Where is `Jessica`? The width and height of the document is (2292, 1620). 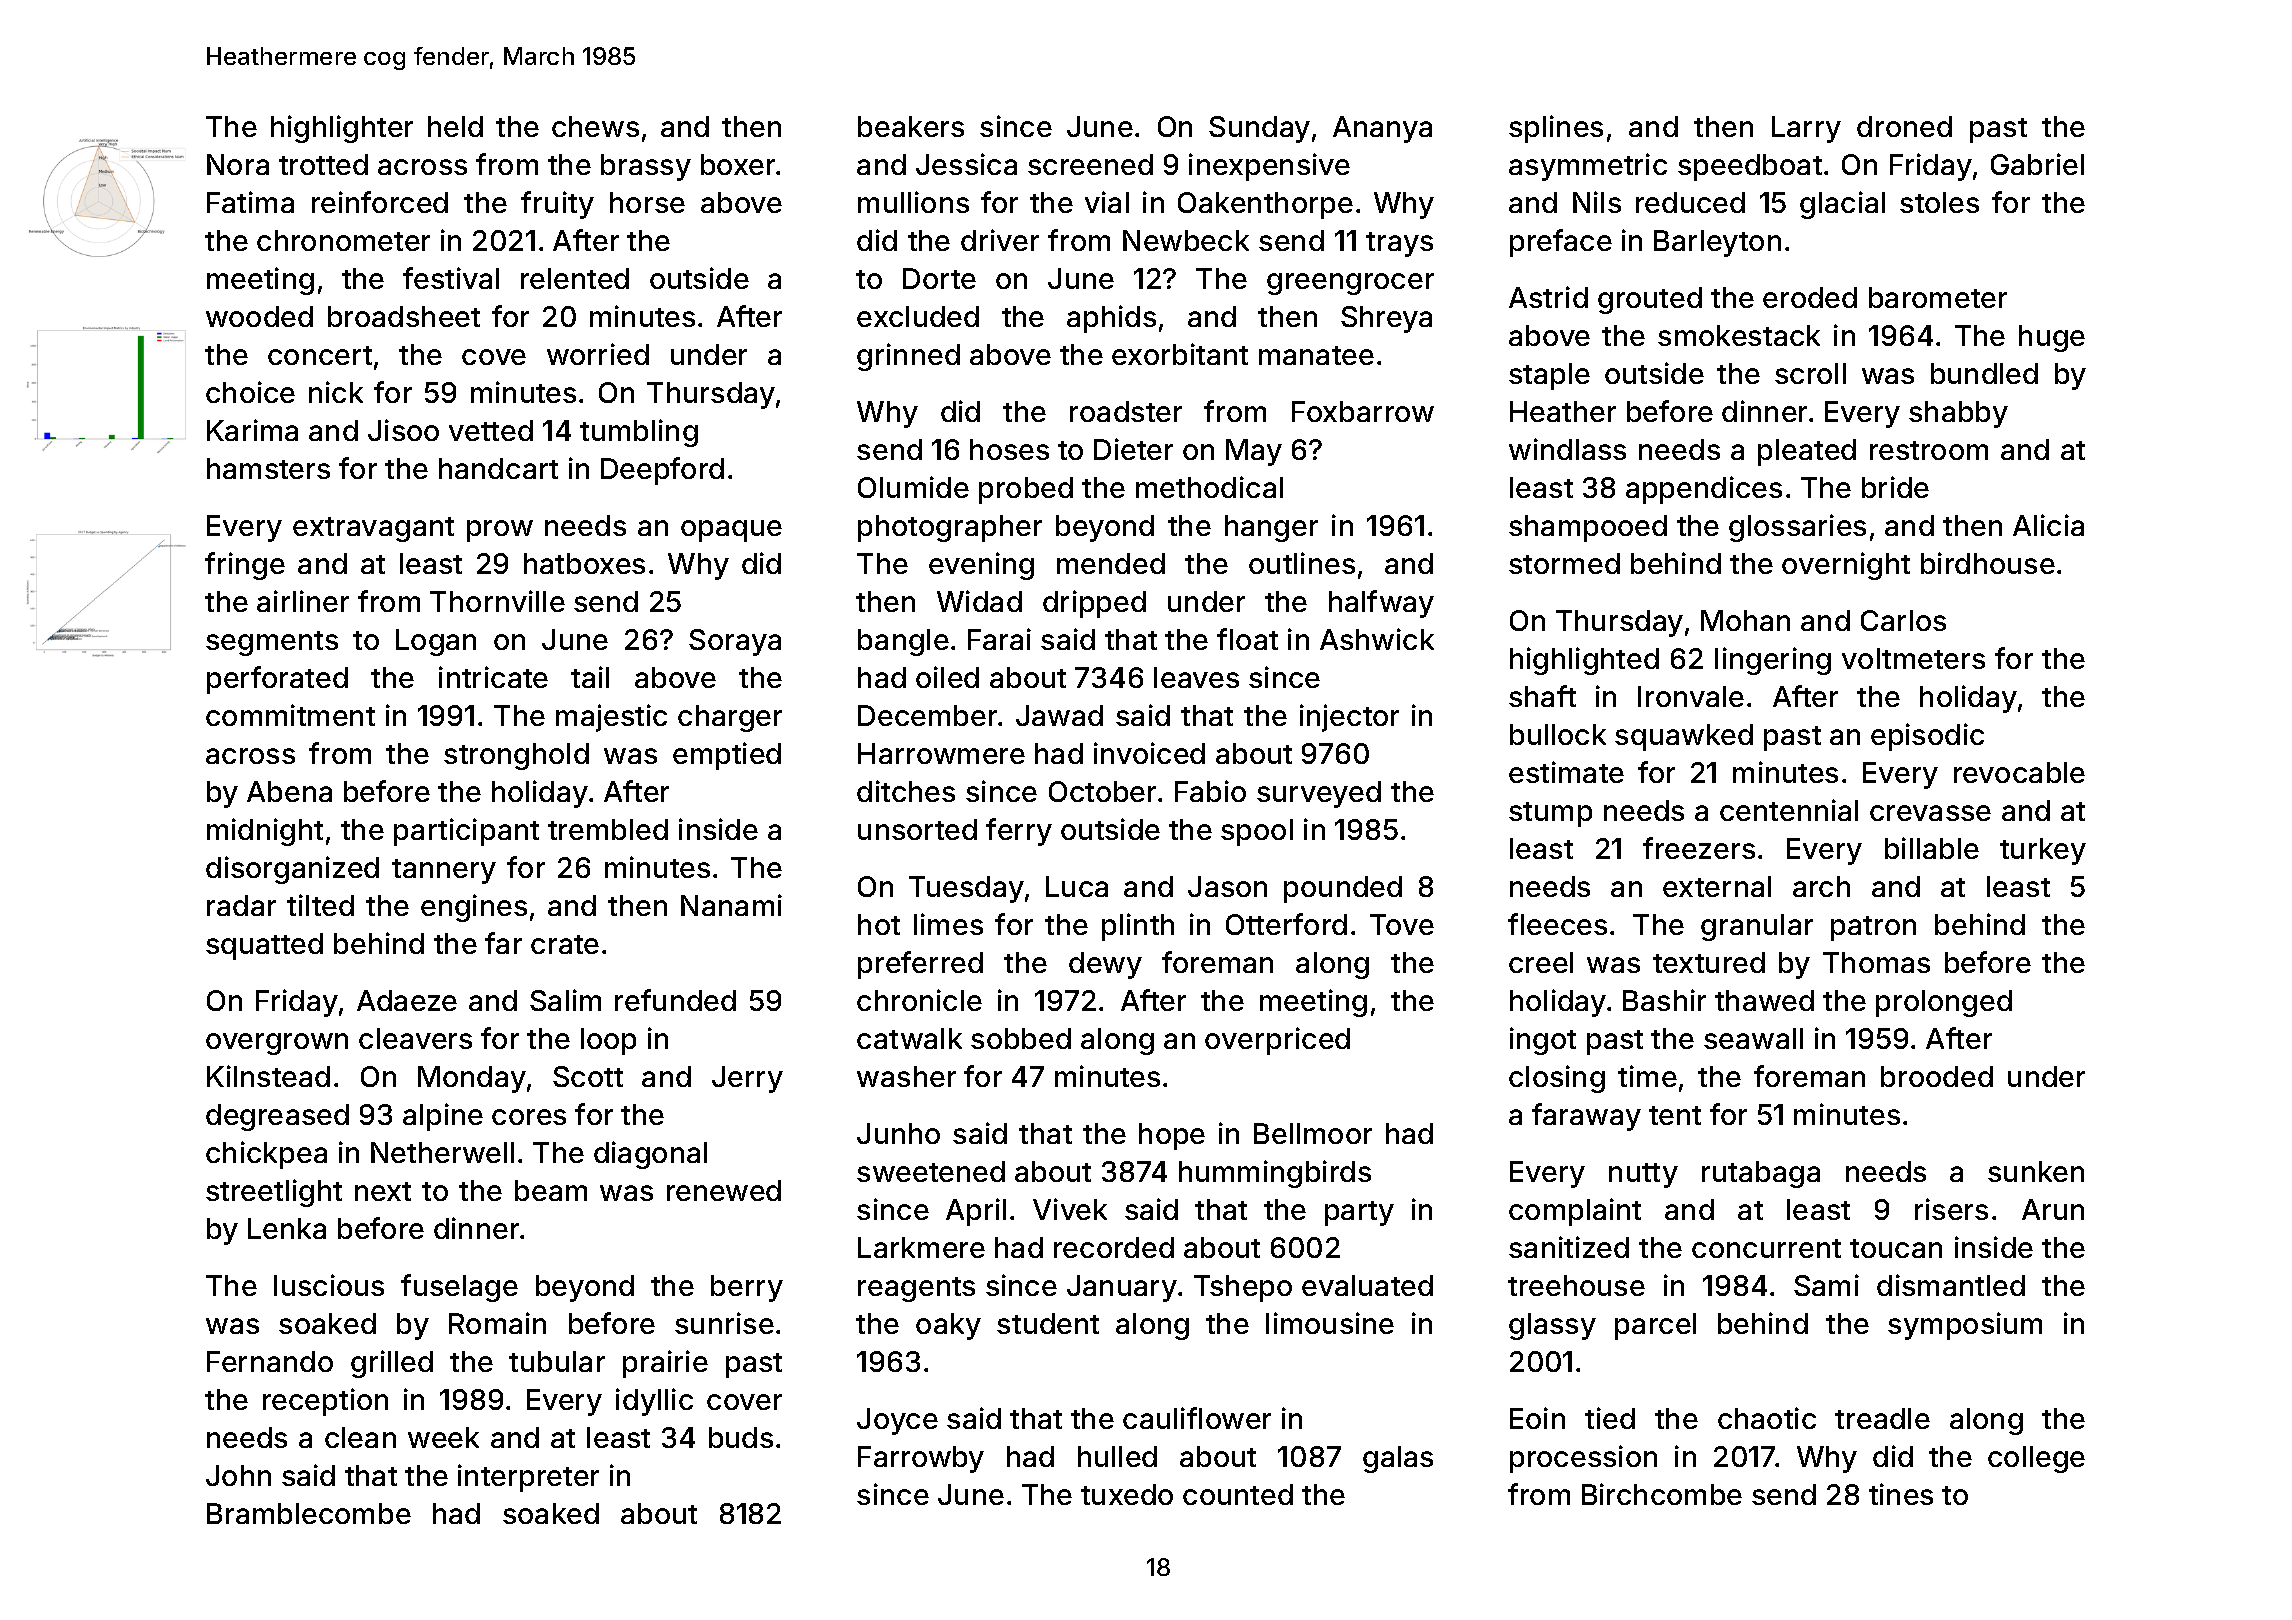 Jessica is located at coordinates (966, 164).
